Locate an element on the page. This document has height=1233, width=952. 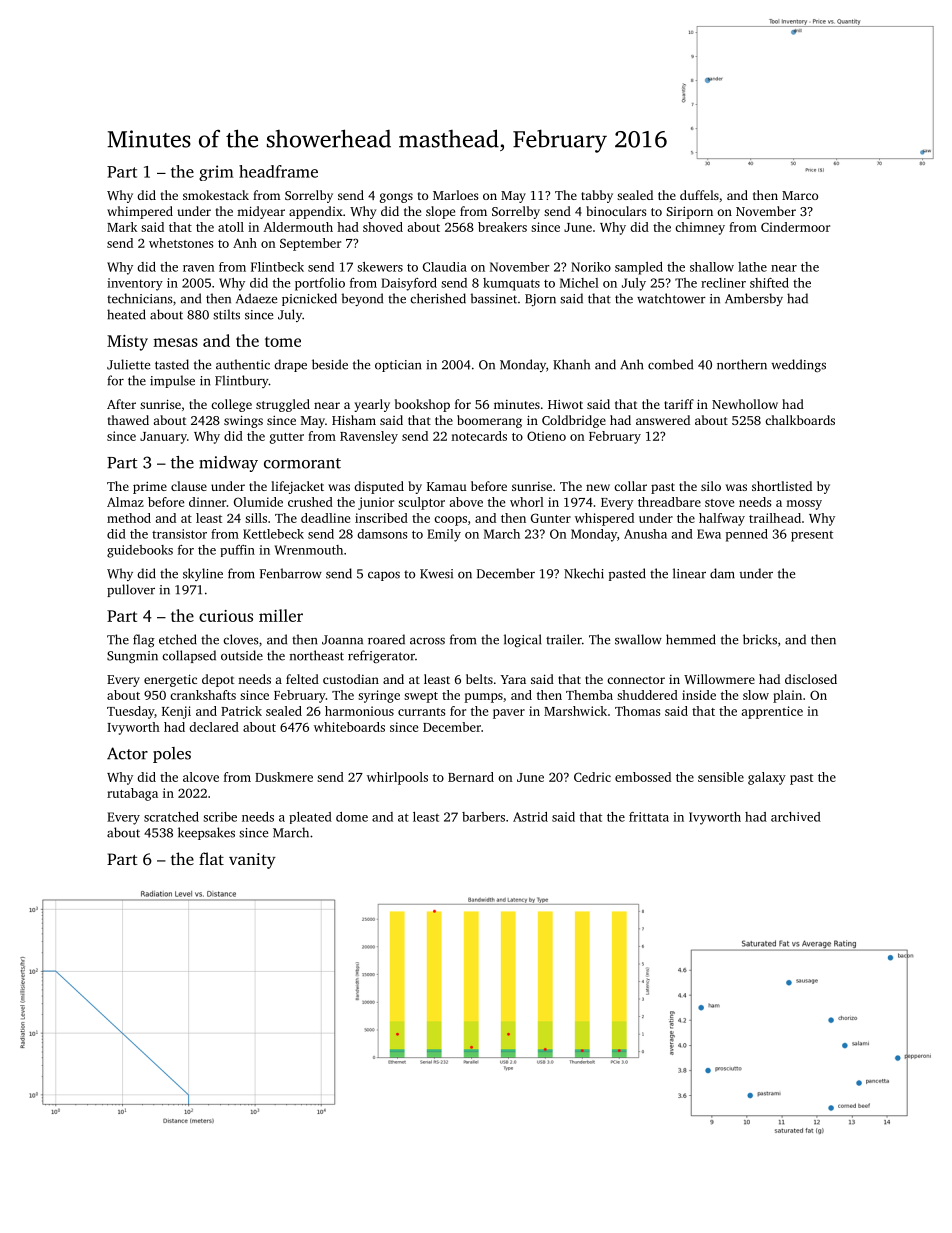
roared is located at coordinates (386, 639).
